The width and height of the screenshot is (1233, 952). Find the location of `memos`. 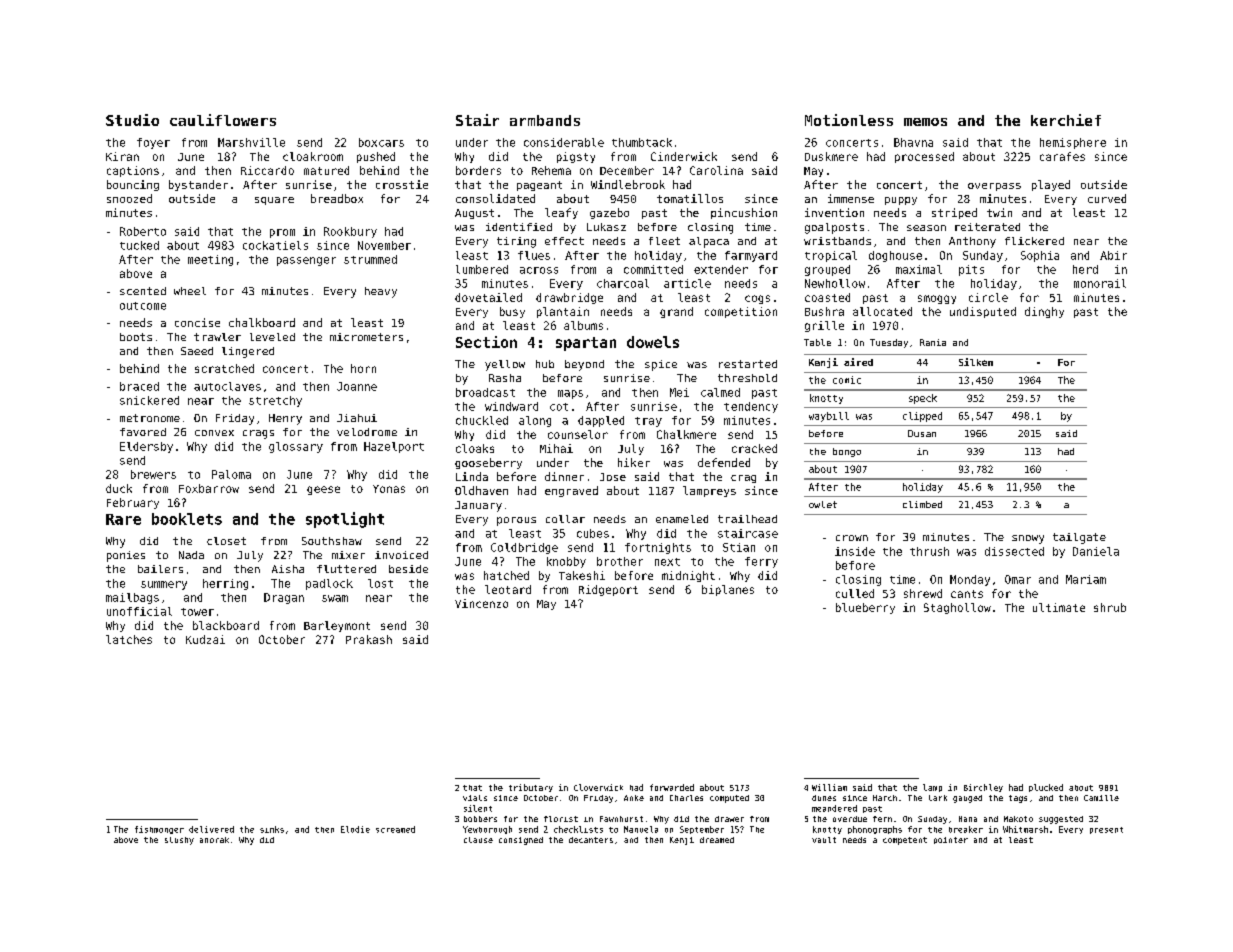

memos is located at coordinates (925, 122).
